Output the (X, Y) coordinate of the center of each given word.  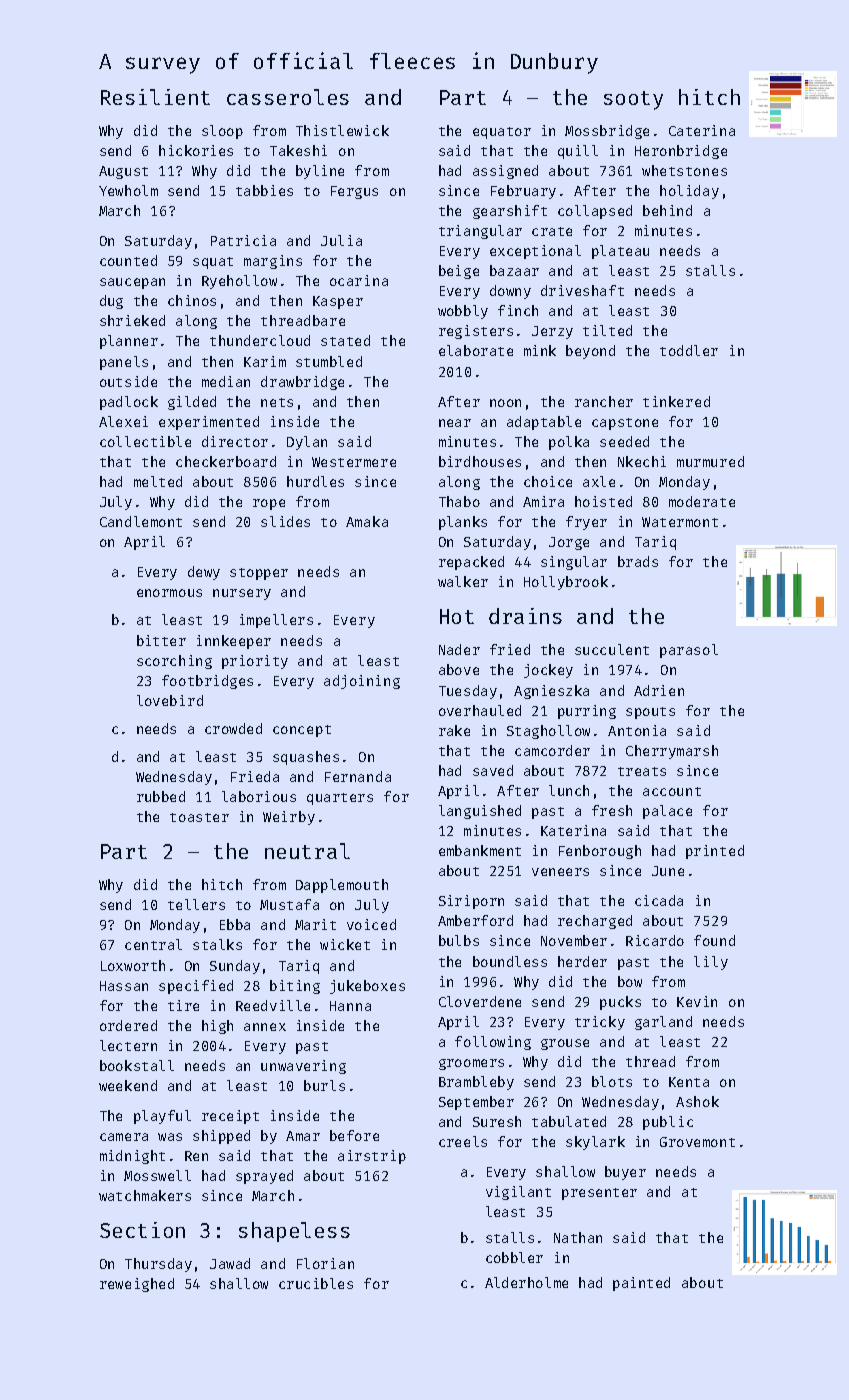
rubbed (161, 796)
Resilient (155, 97)
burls (324, 1085)
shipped (221, 1137)
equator (502, 133)
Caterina (702, 130)
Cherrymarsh (672, 752)
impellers (276, 621)
